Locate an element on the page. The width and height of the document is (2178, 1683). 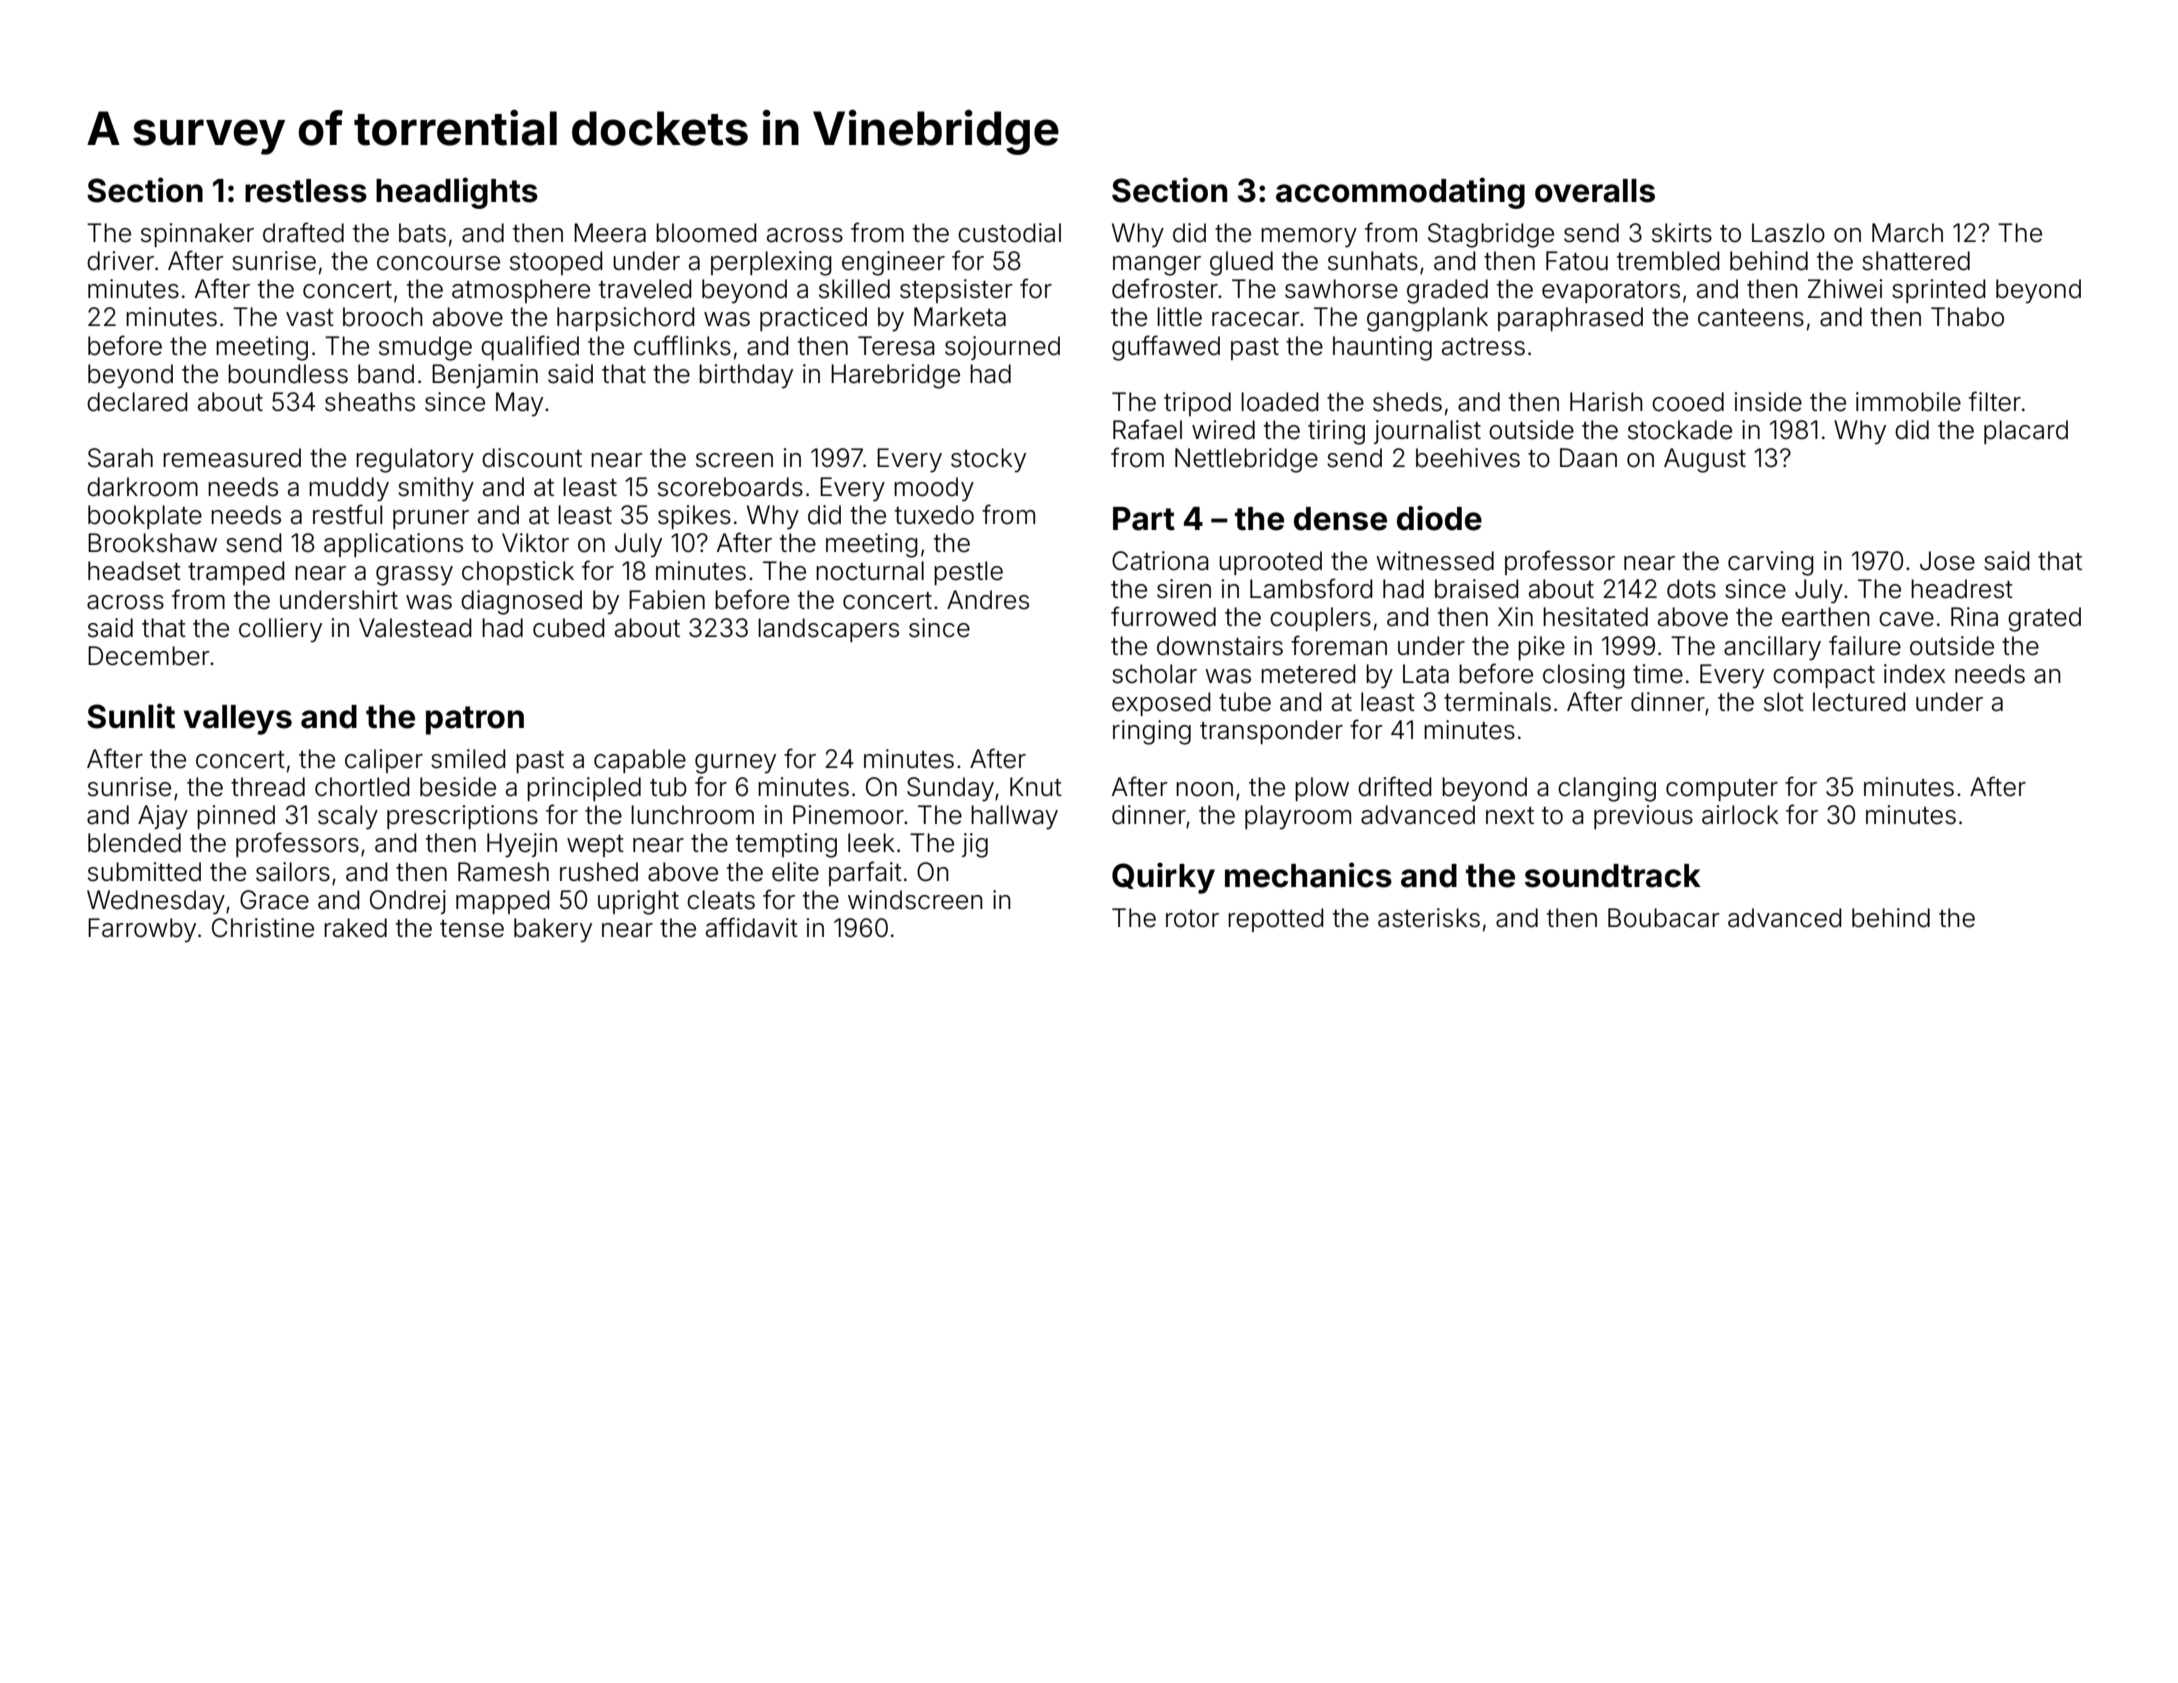
overalls is located at coordinates (1595, 191).
